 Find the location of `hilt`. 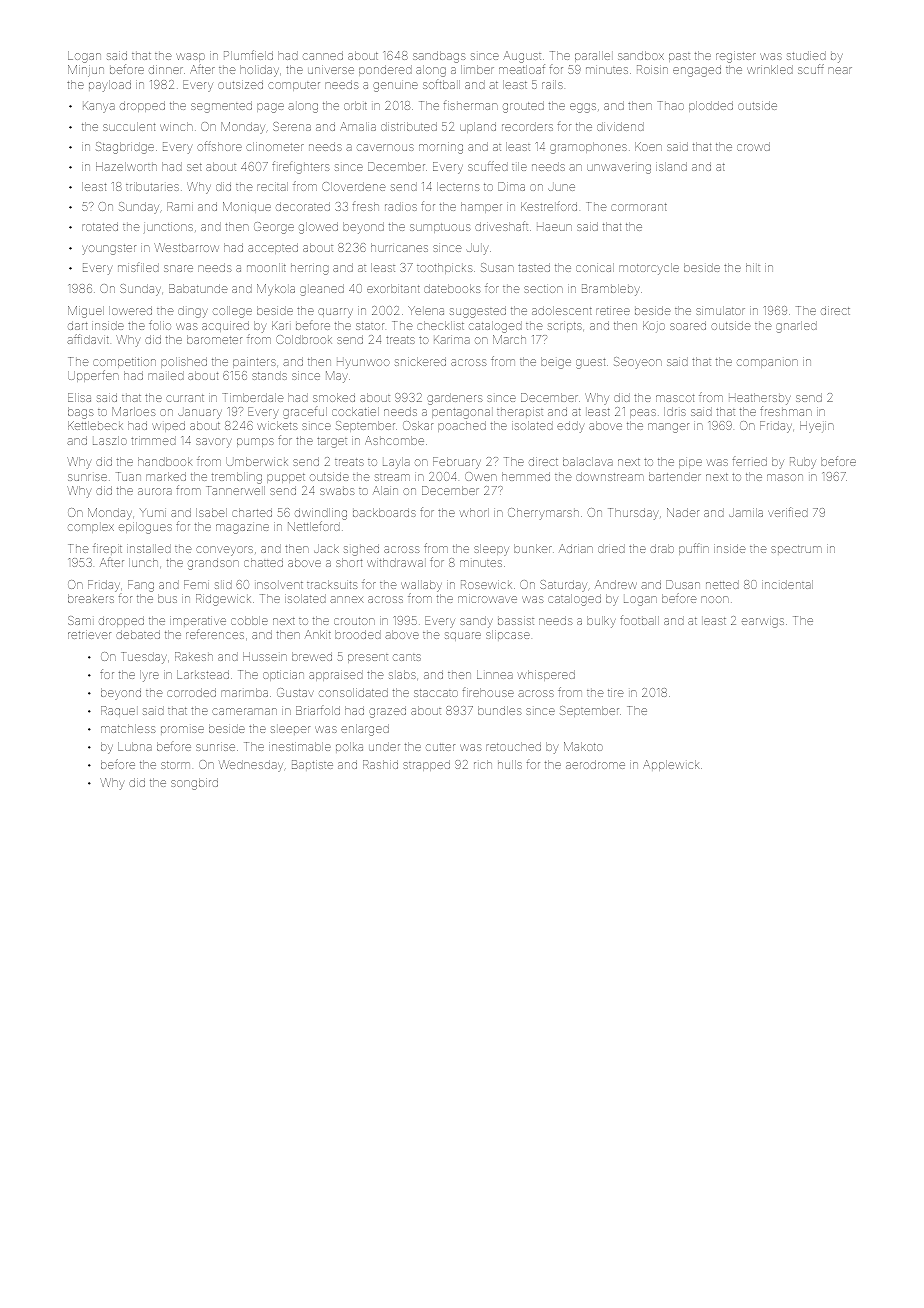

hilt is located at coordinates (753, 267).
